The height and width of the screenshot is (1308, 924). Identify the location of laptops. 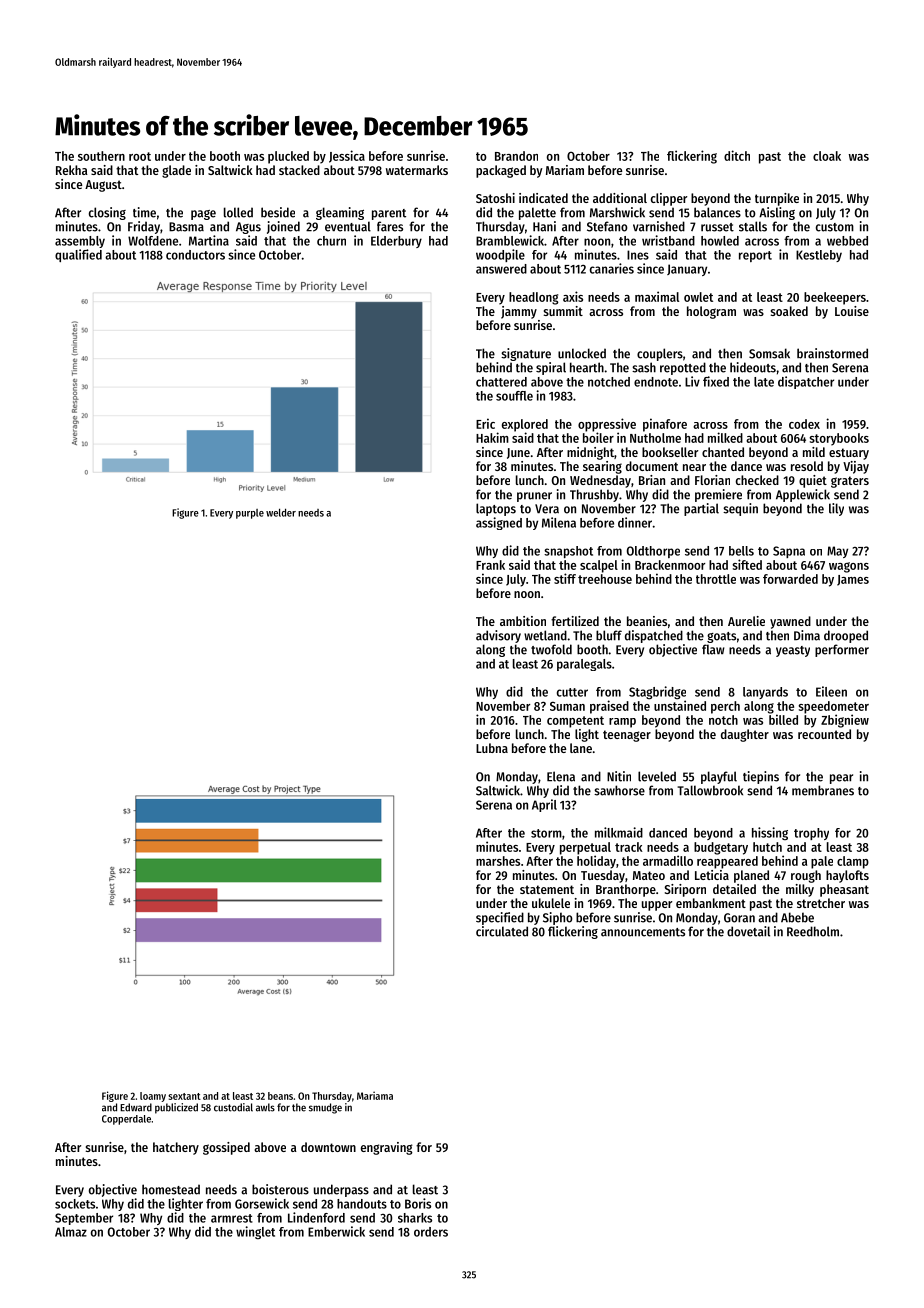
(496, 509).
